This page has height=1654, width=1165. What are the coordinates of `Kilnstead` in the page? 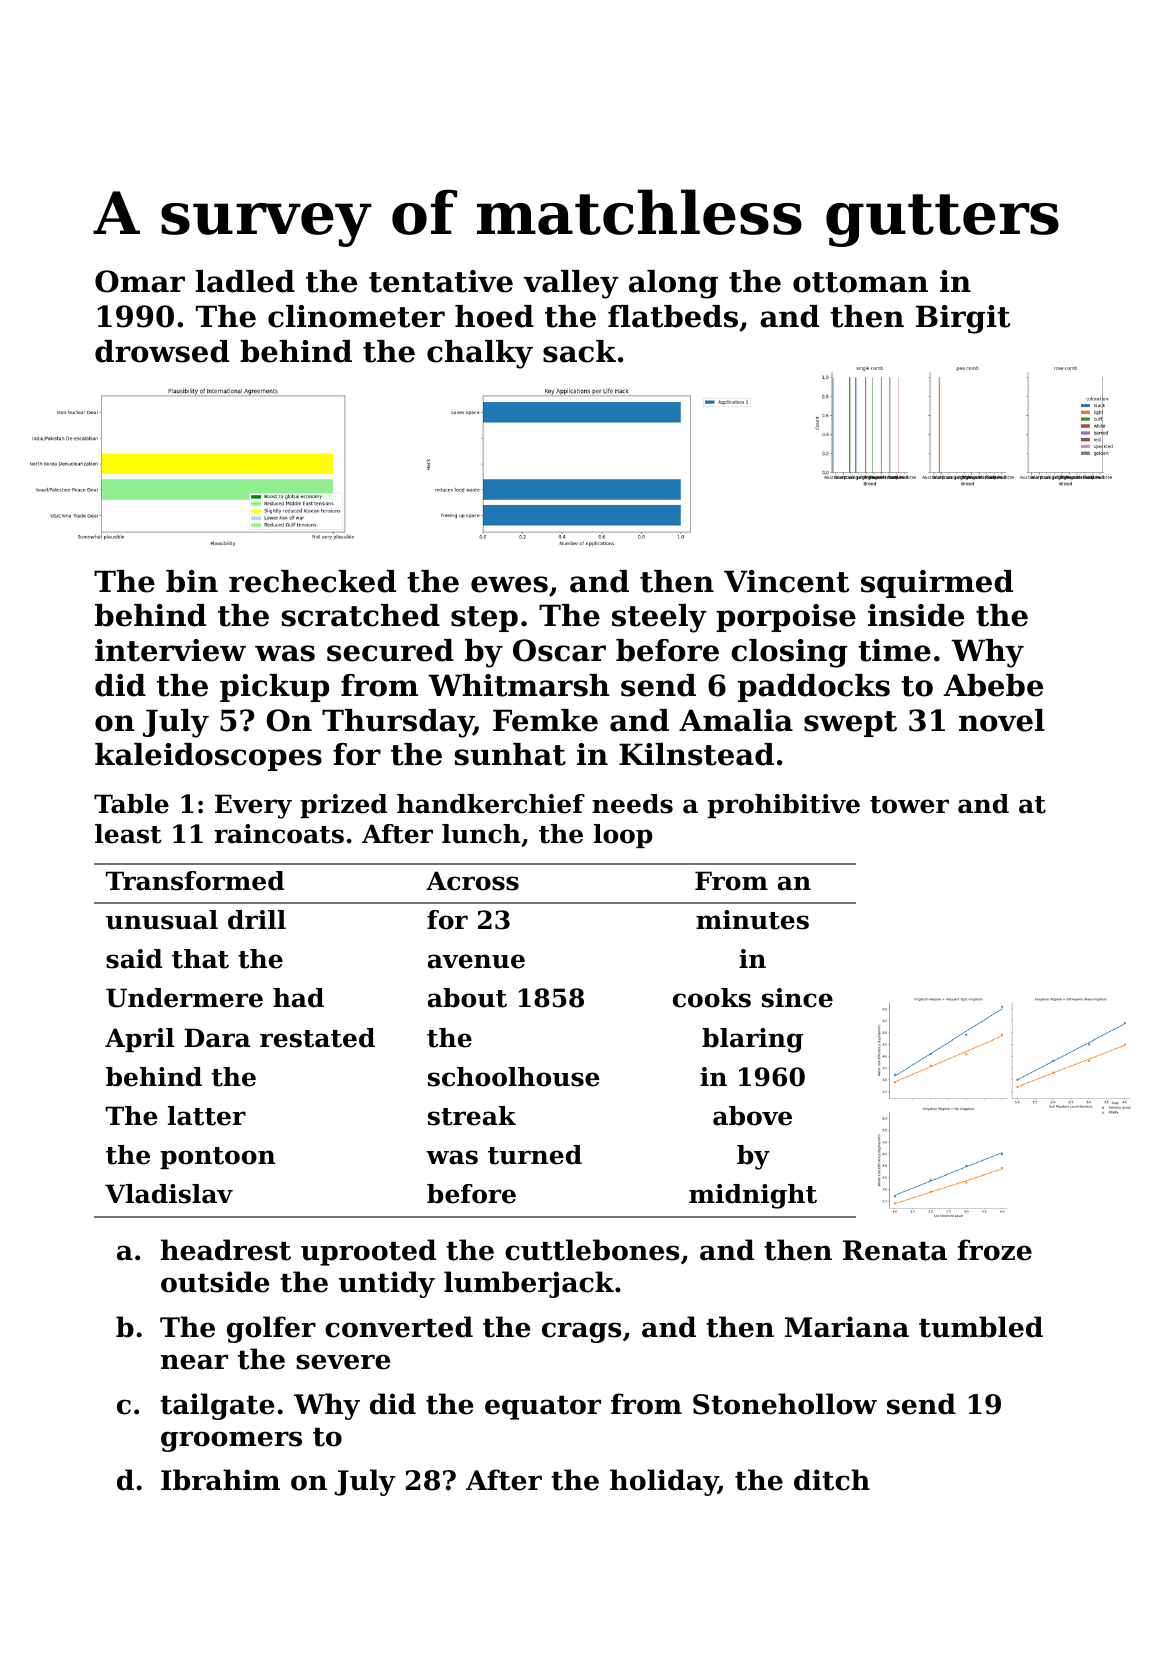 It's located at (696, 754).
